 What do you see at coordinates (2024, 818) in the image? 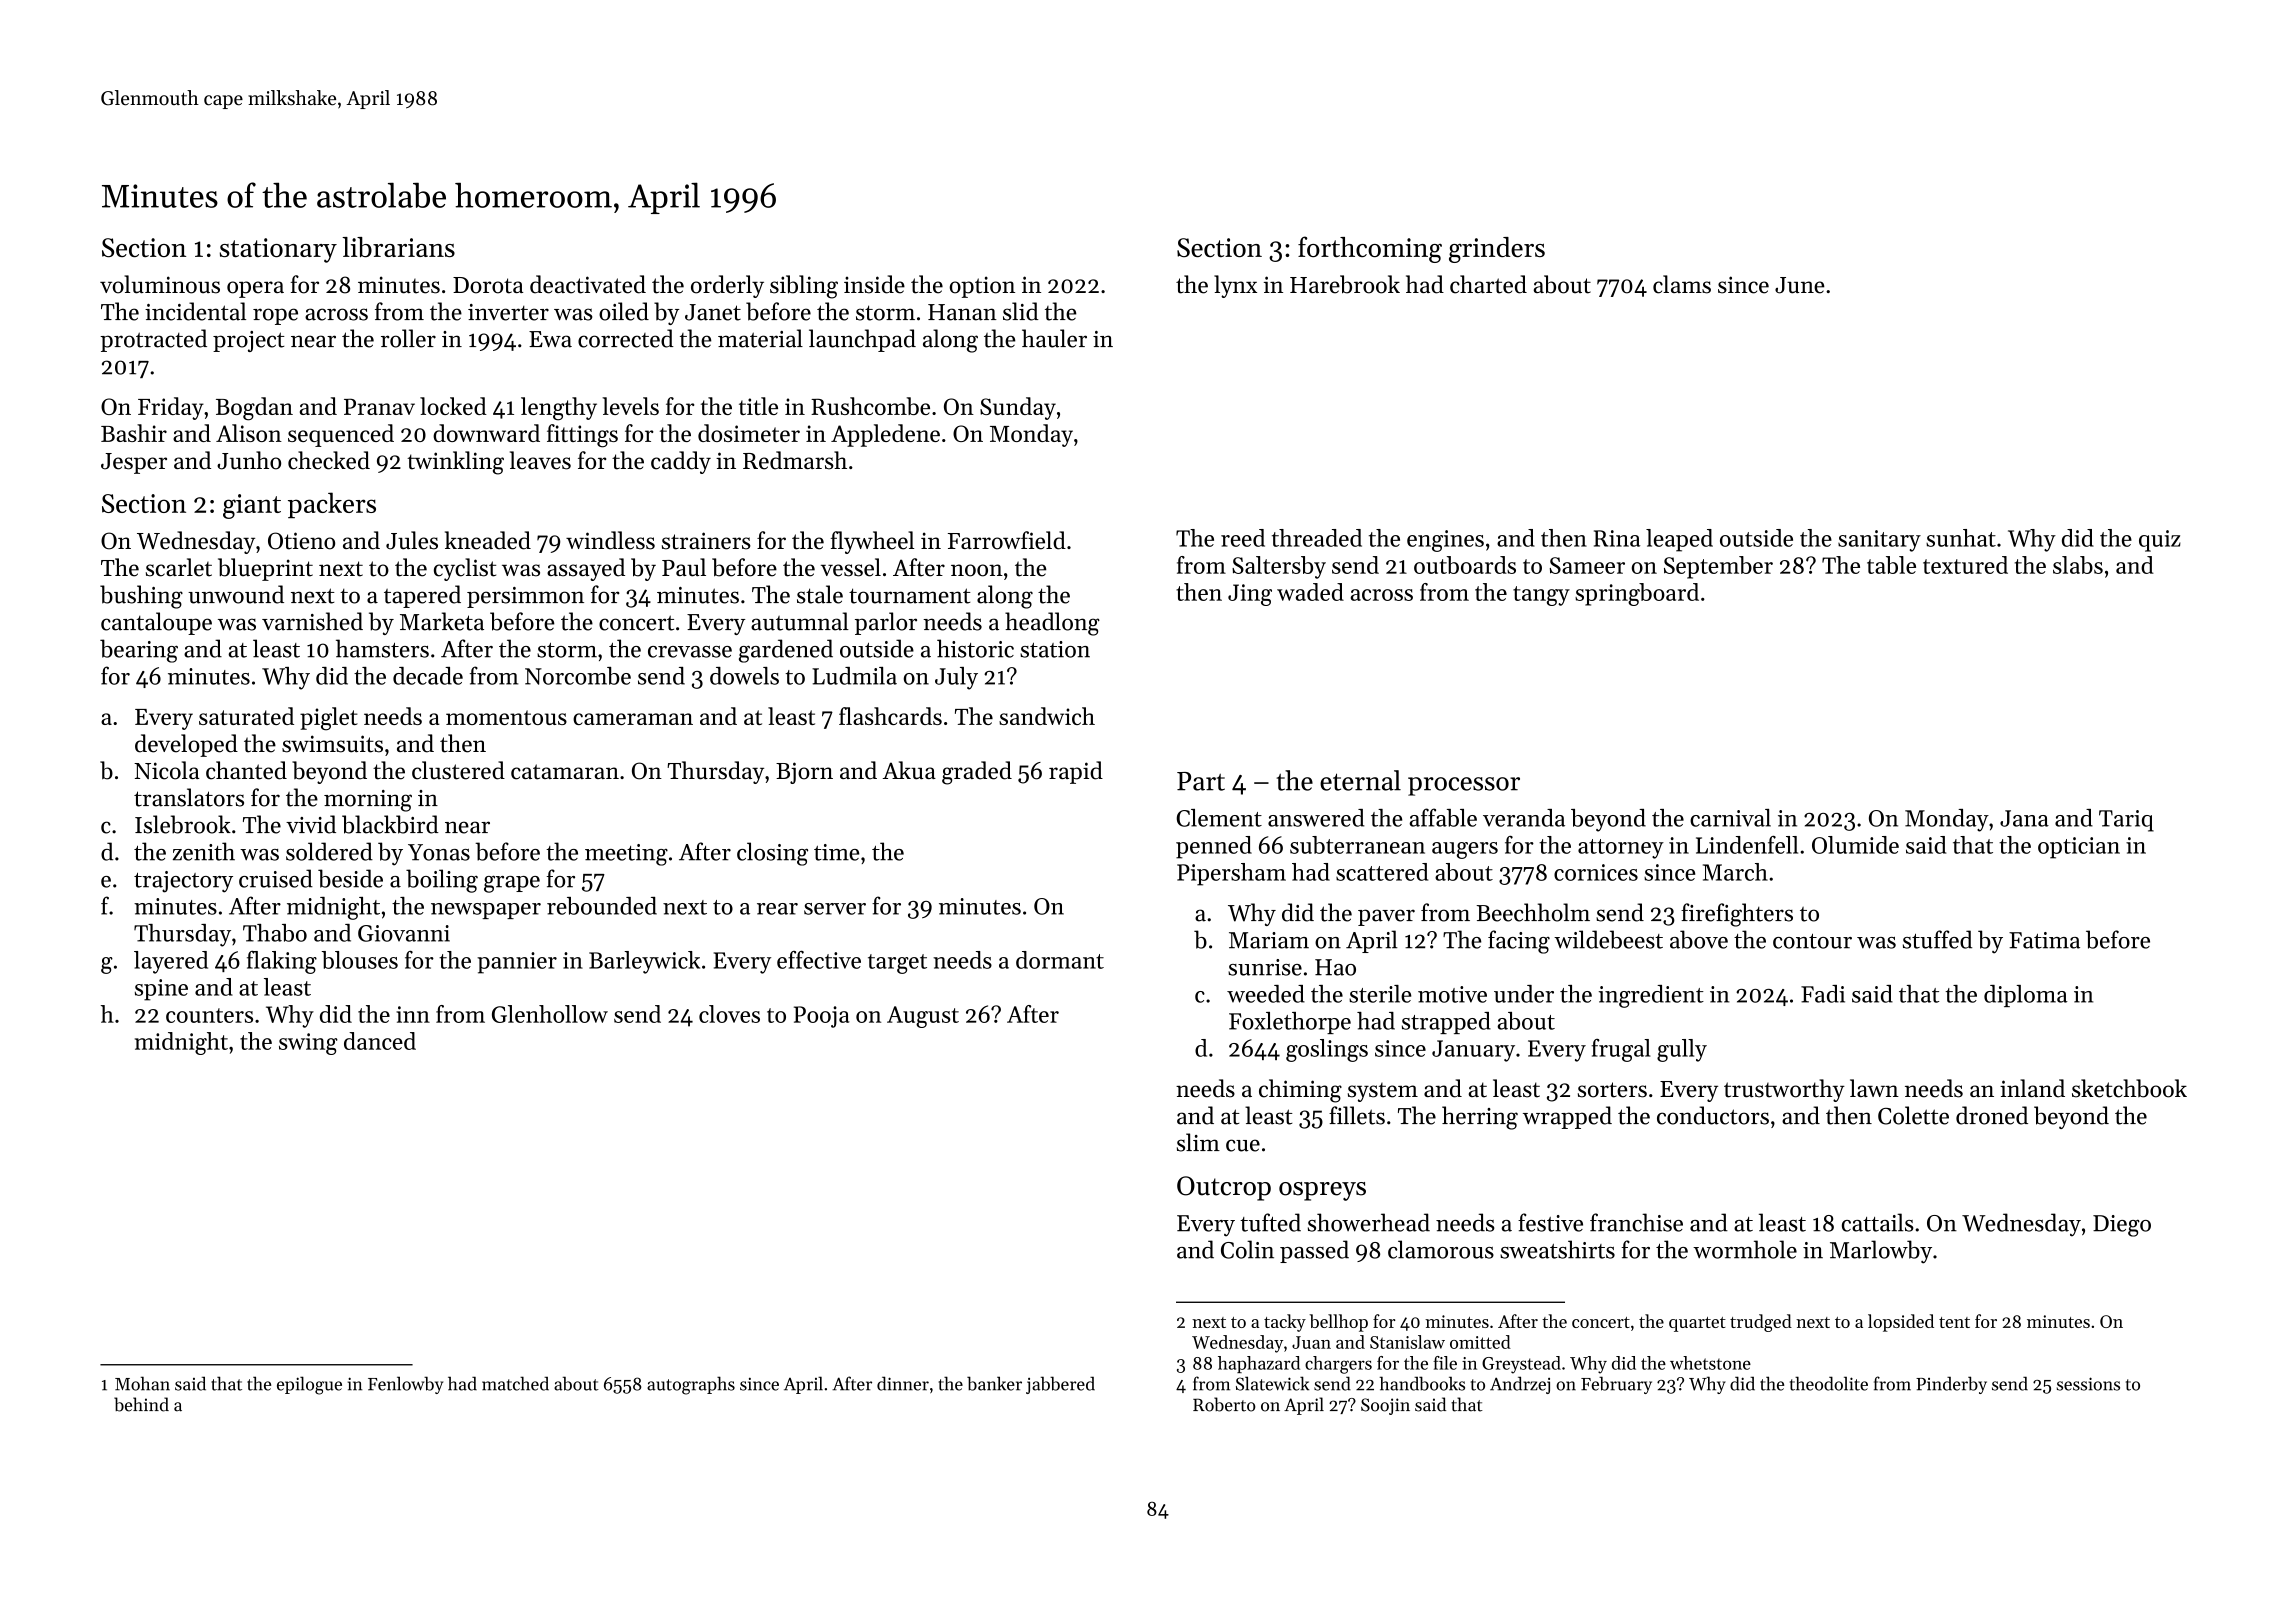
I see `Jana` at bounding box center [2024, 818].
